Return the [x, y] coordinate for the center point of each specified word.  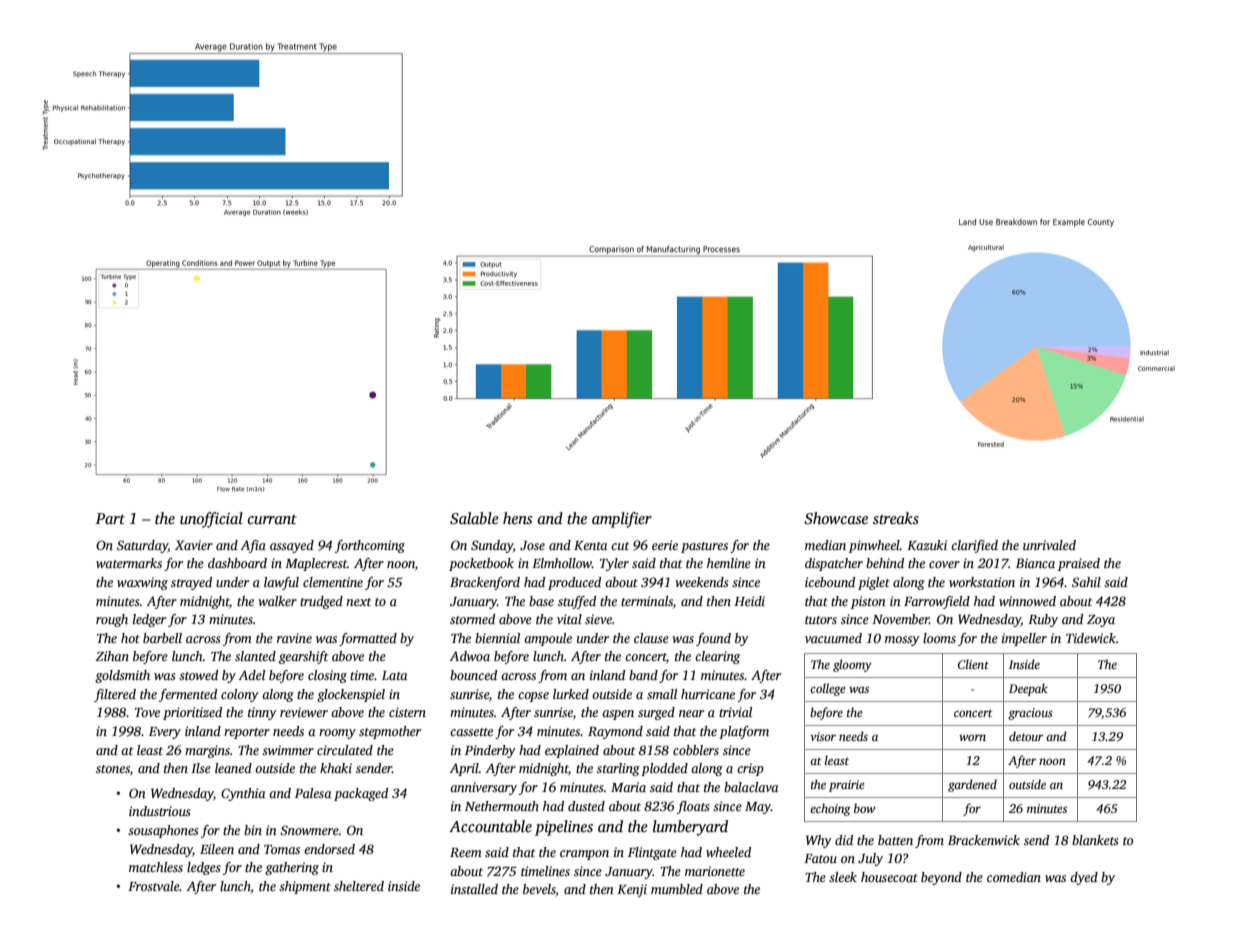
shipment [305, 887]
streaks [896, 518]
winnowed [1027, 601]
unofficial [211, 520]
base [541, 601]
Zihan [112, 656]
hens [517, 518]
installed [474, 889]
